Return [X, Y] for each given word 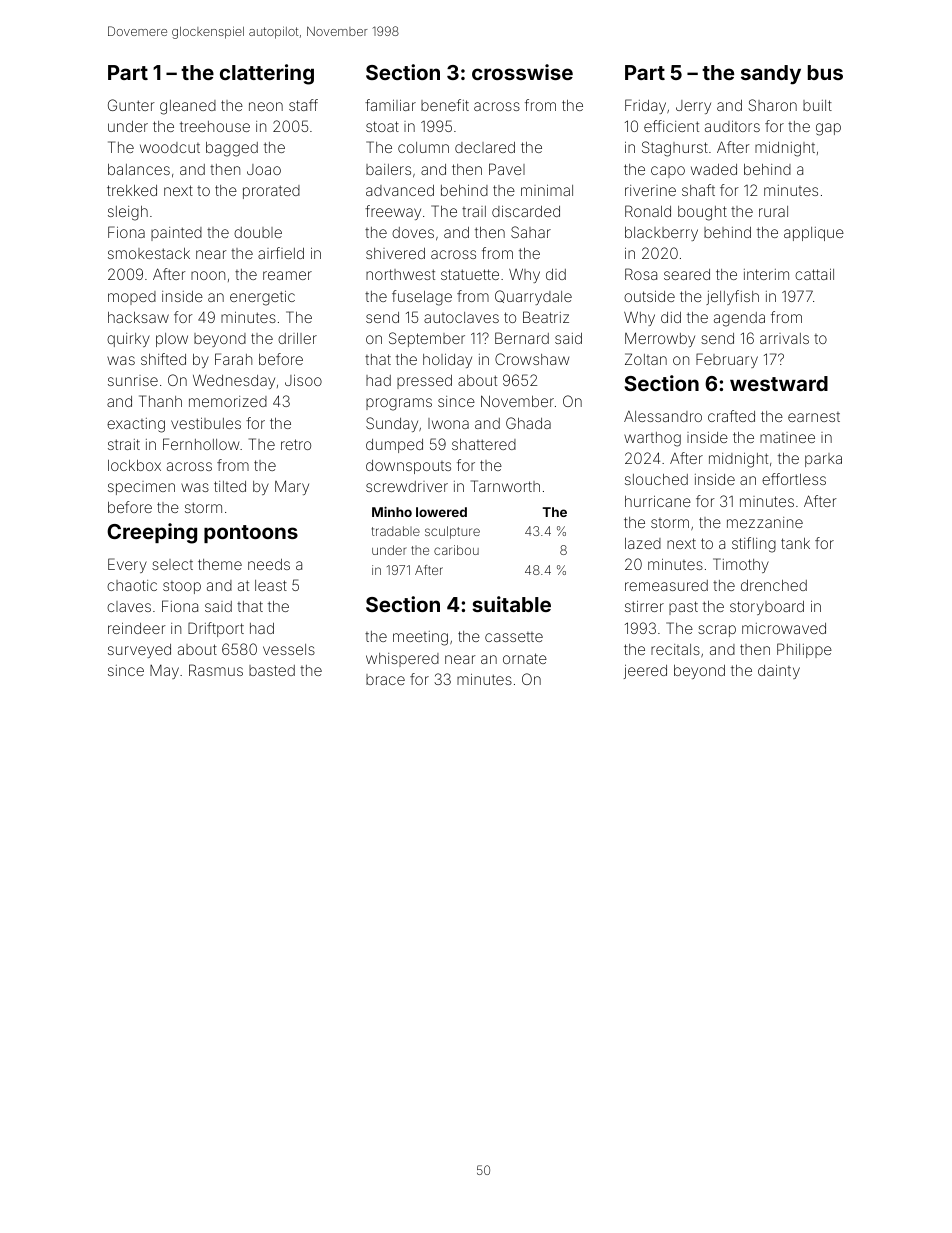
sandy [771, 75]
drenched [774, 585]
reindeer [137, 628]
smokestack [149, 253]
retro [296, 444]
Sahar [531, 232]
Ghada [528, 423]
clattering [267, 74]
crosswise [522, 72]
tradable [396, 531]
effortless [794, 479]
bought [702, 213]
